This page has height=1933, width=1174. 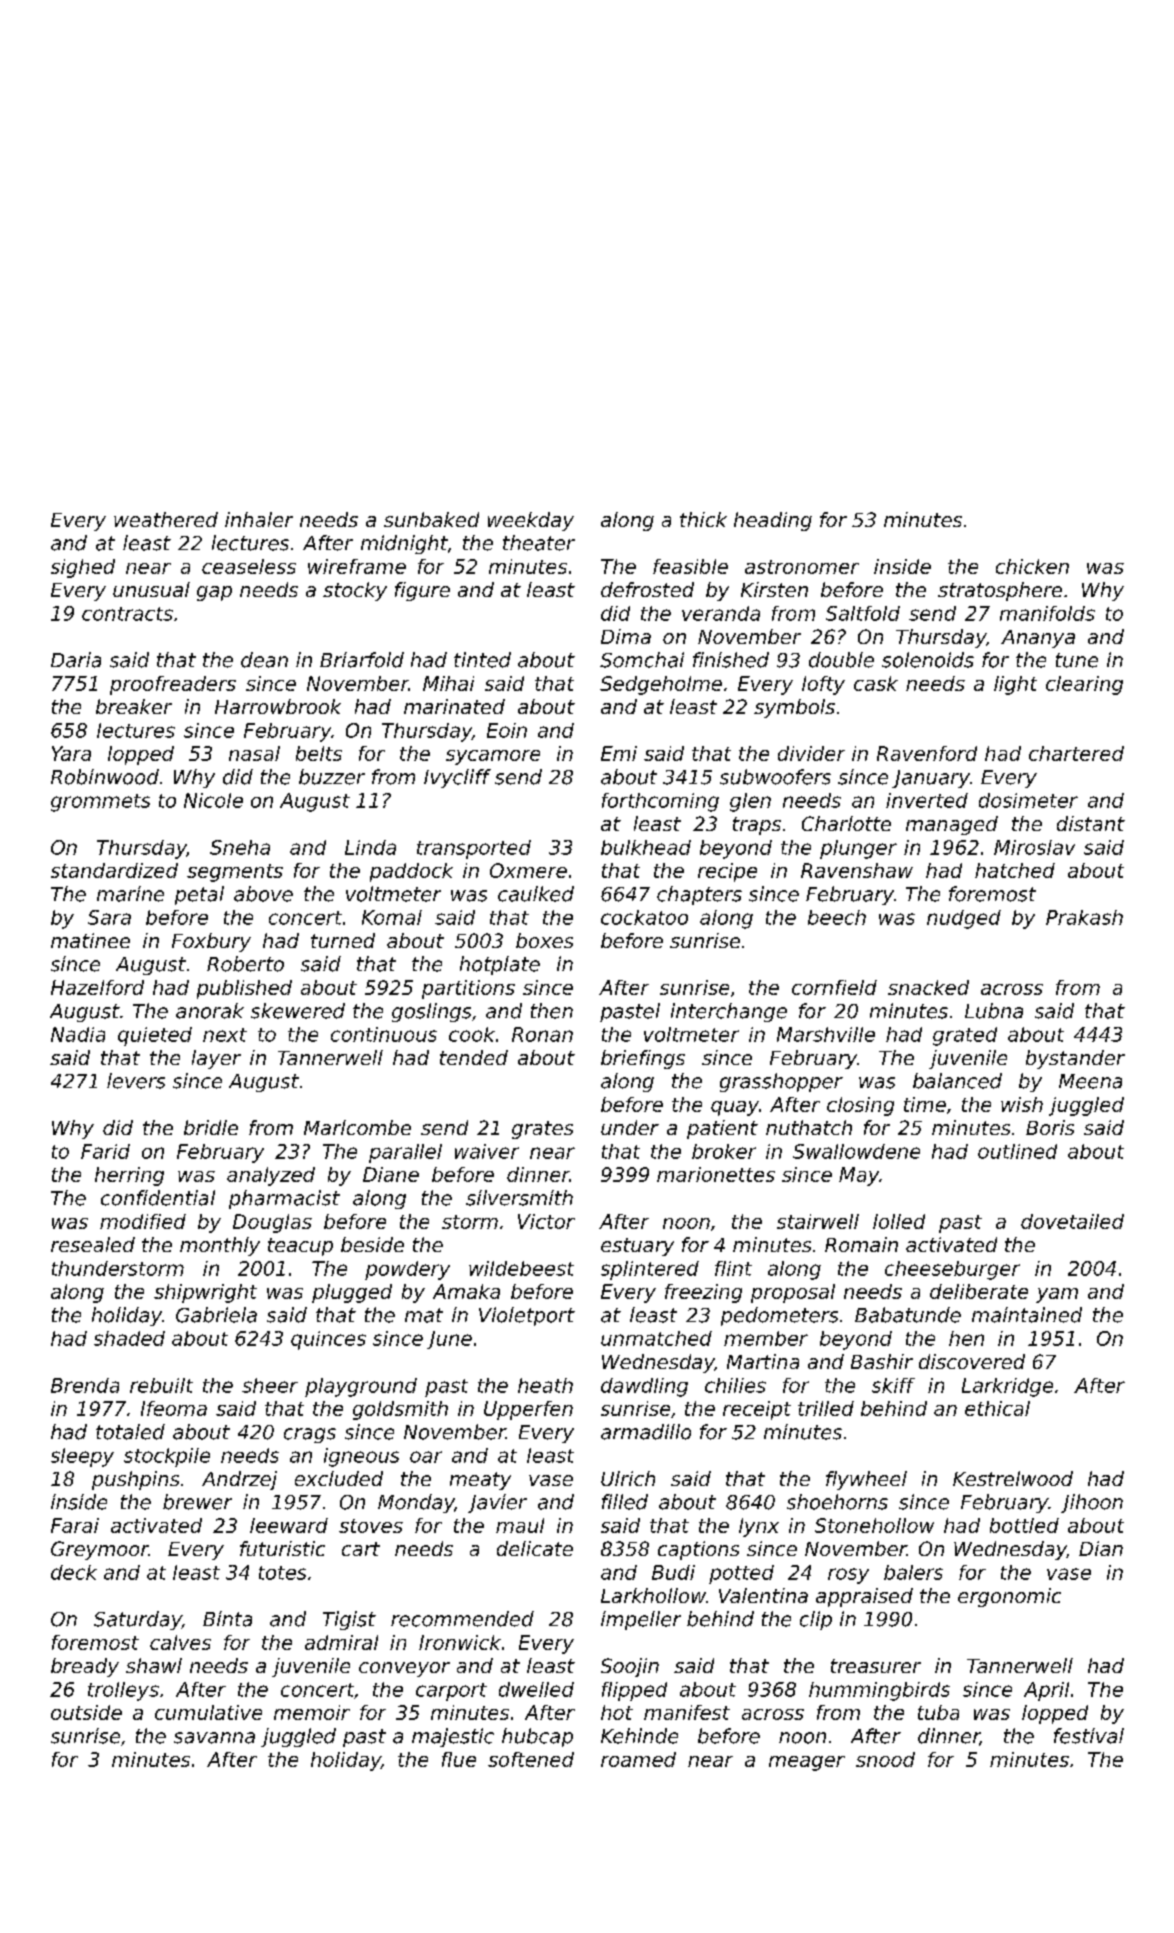 I want to click on bulkhead, so click(x=646, y=847).
